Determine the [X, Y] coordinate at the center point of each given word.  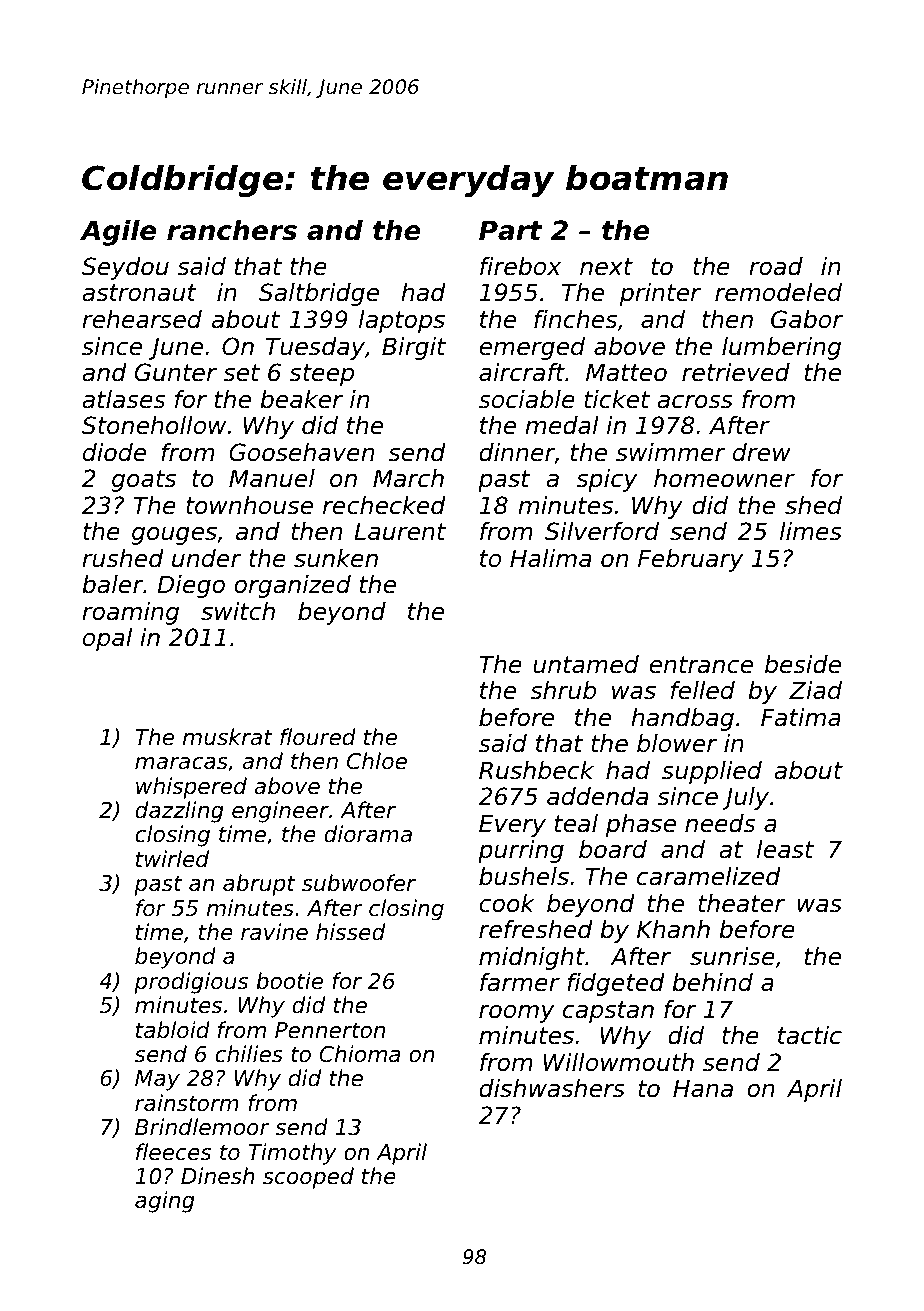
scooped [308, 1178]
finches [575, 319]
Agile [118, 233]
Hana [703, 1088]
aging [165, 1202]
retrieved [736, 372]
